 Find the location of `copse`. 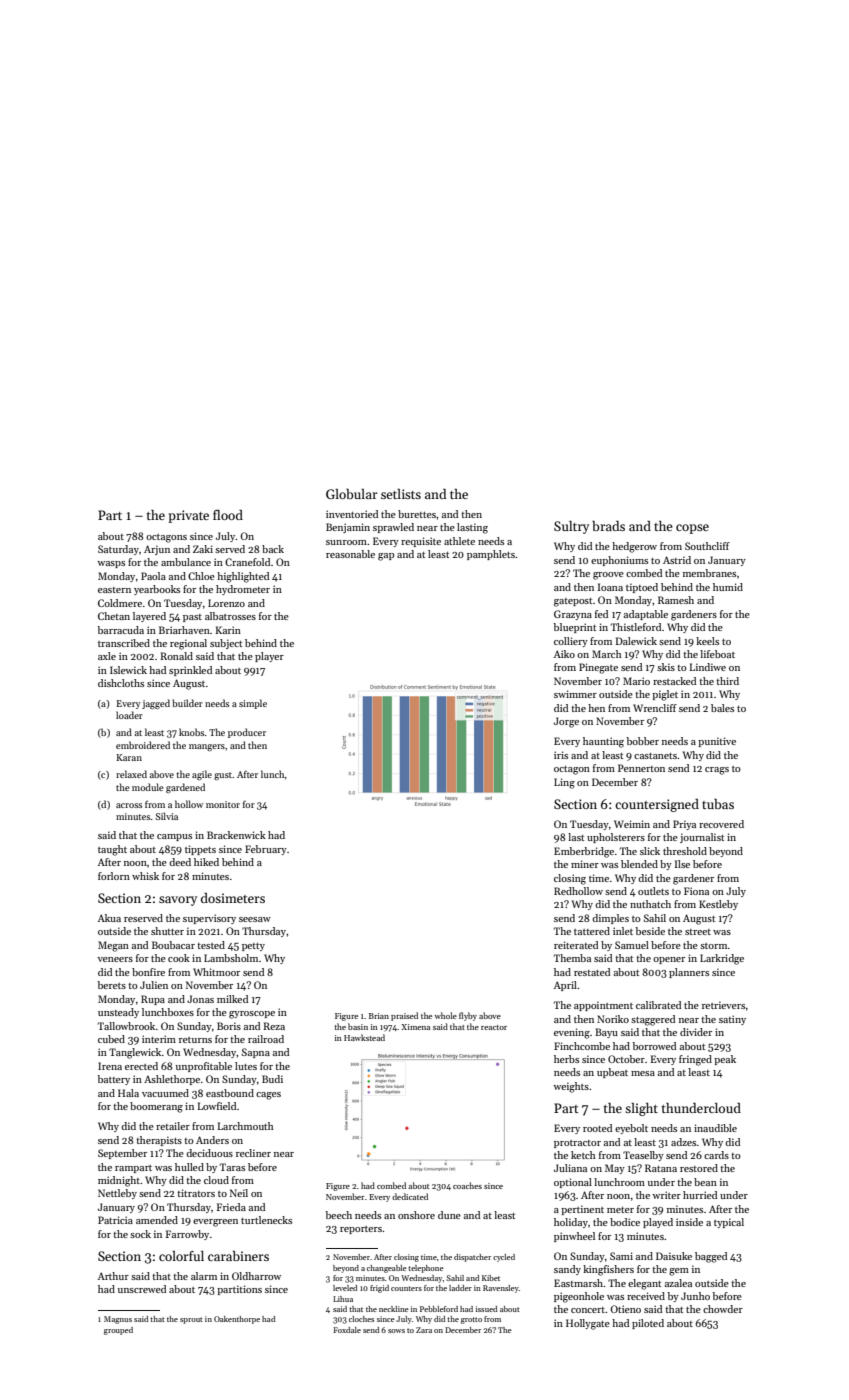

copse is located at coordinates (692, 529).
